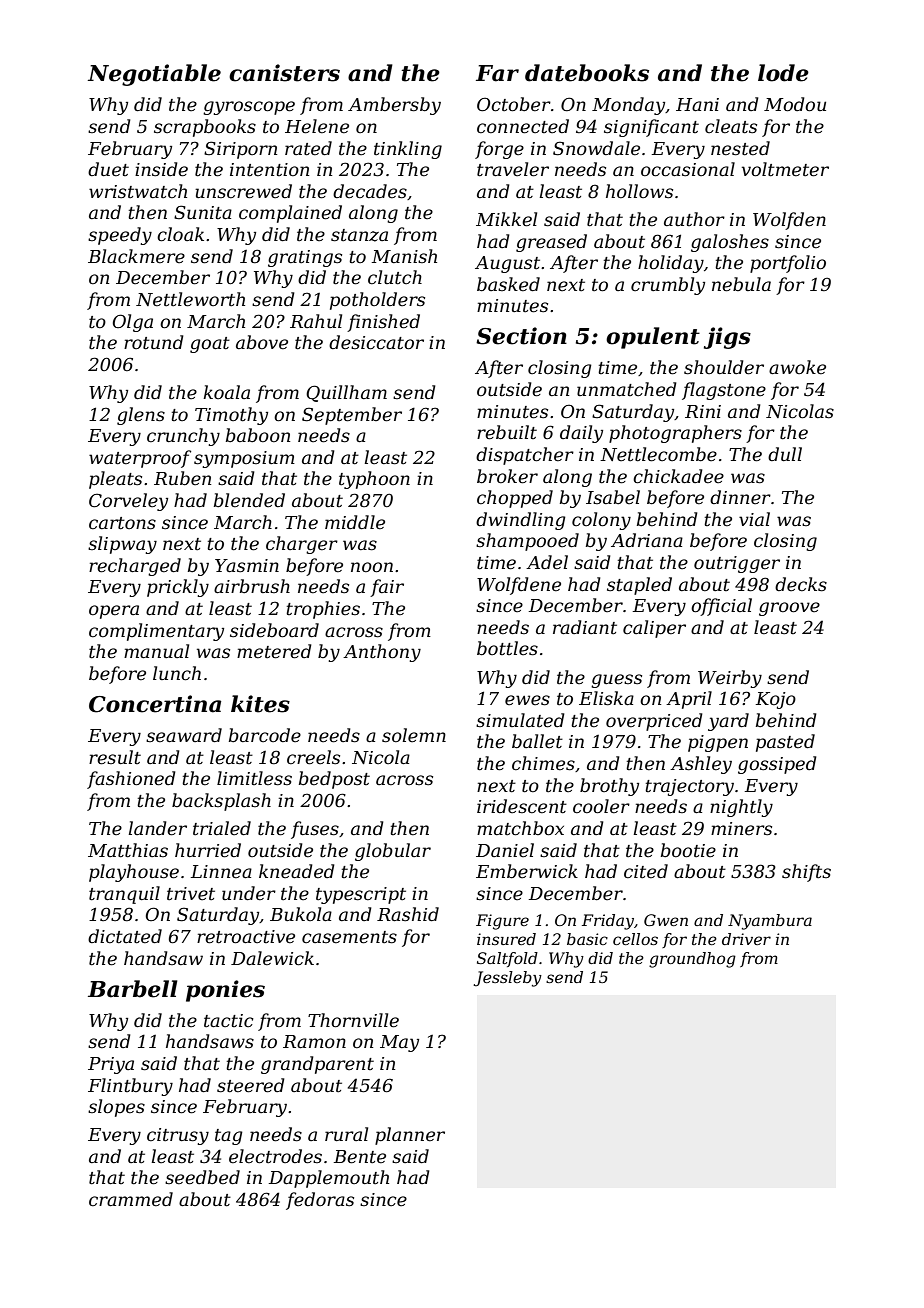  I want to click on seedbed, so click(202, 1177).
